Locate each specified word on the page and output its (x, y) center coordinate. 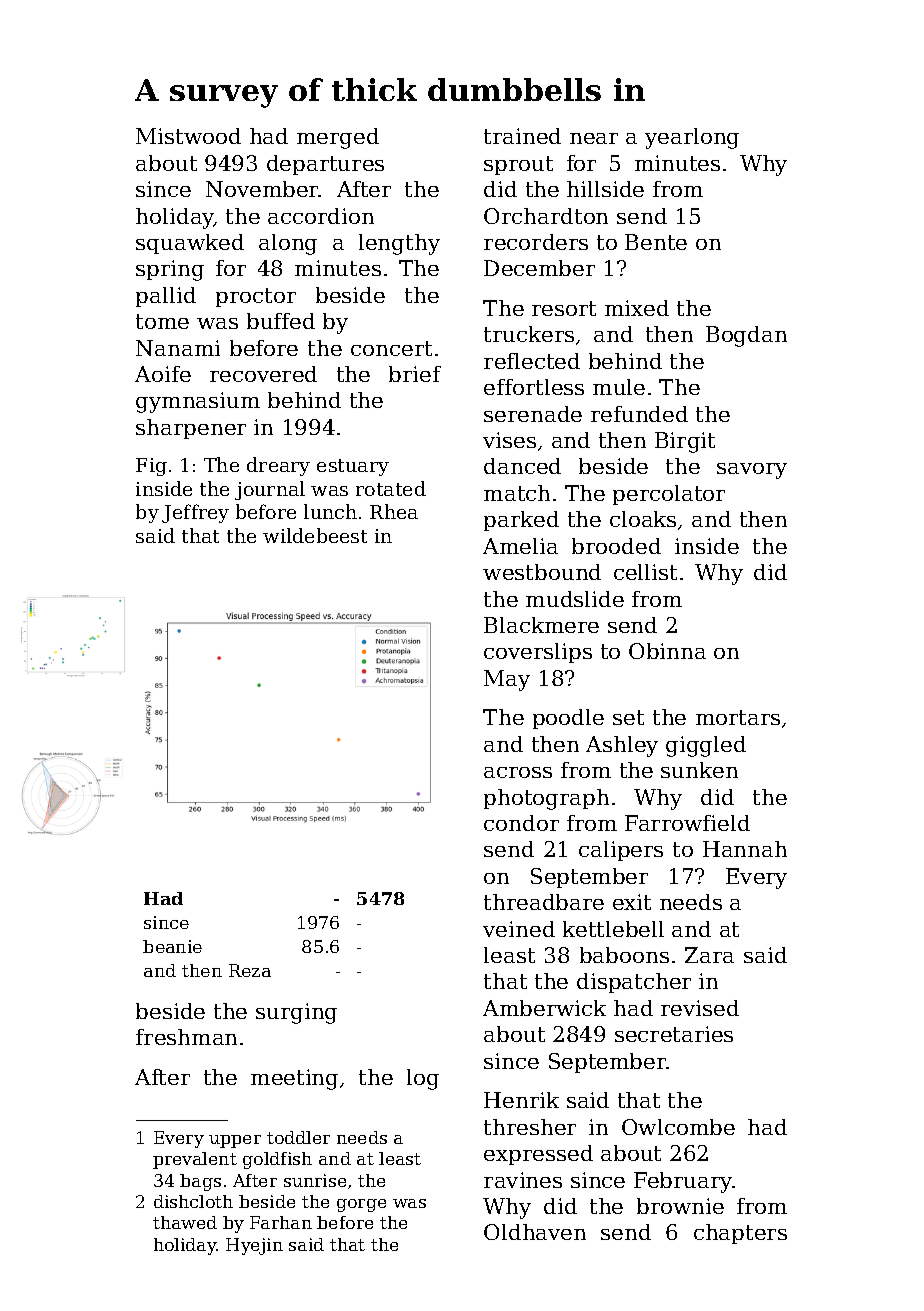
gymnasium (198, 402)
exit (632, 902)
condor (521, 823)
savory (752, 471)
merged (338, 138)
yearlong (692, 138)
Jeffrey (195, 513)
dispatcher (634, 983)
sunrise (315, 1180)
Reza (250, 970)
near (594, 138)
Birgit (685, 442)
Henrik (521, 1100)
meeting (294, 1079)
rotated (391, 488)
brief (415, 374)
